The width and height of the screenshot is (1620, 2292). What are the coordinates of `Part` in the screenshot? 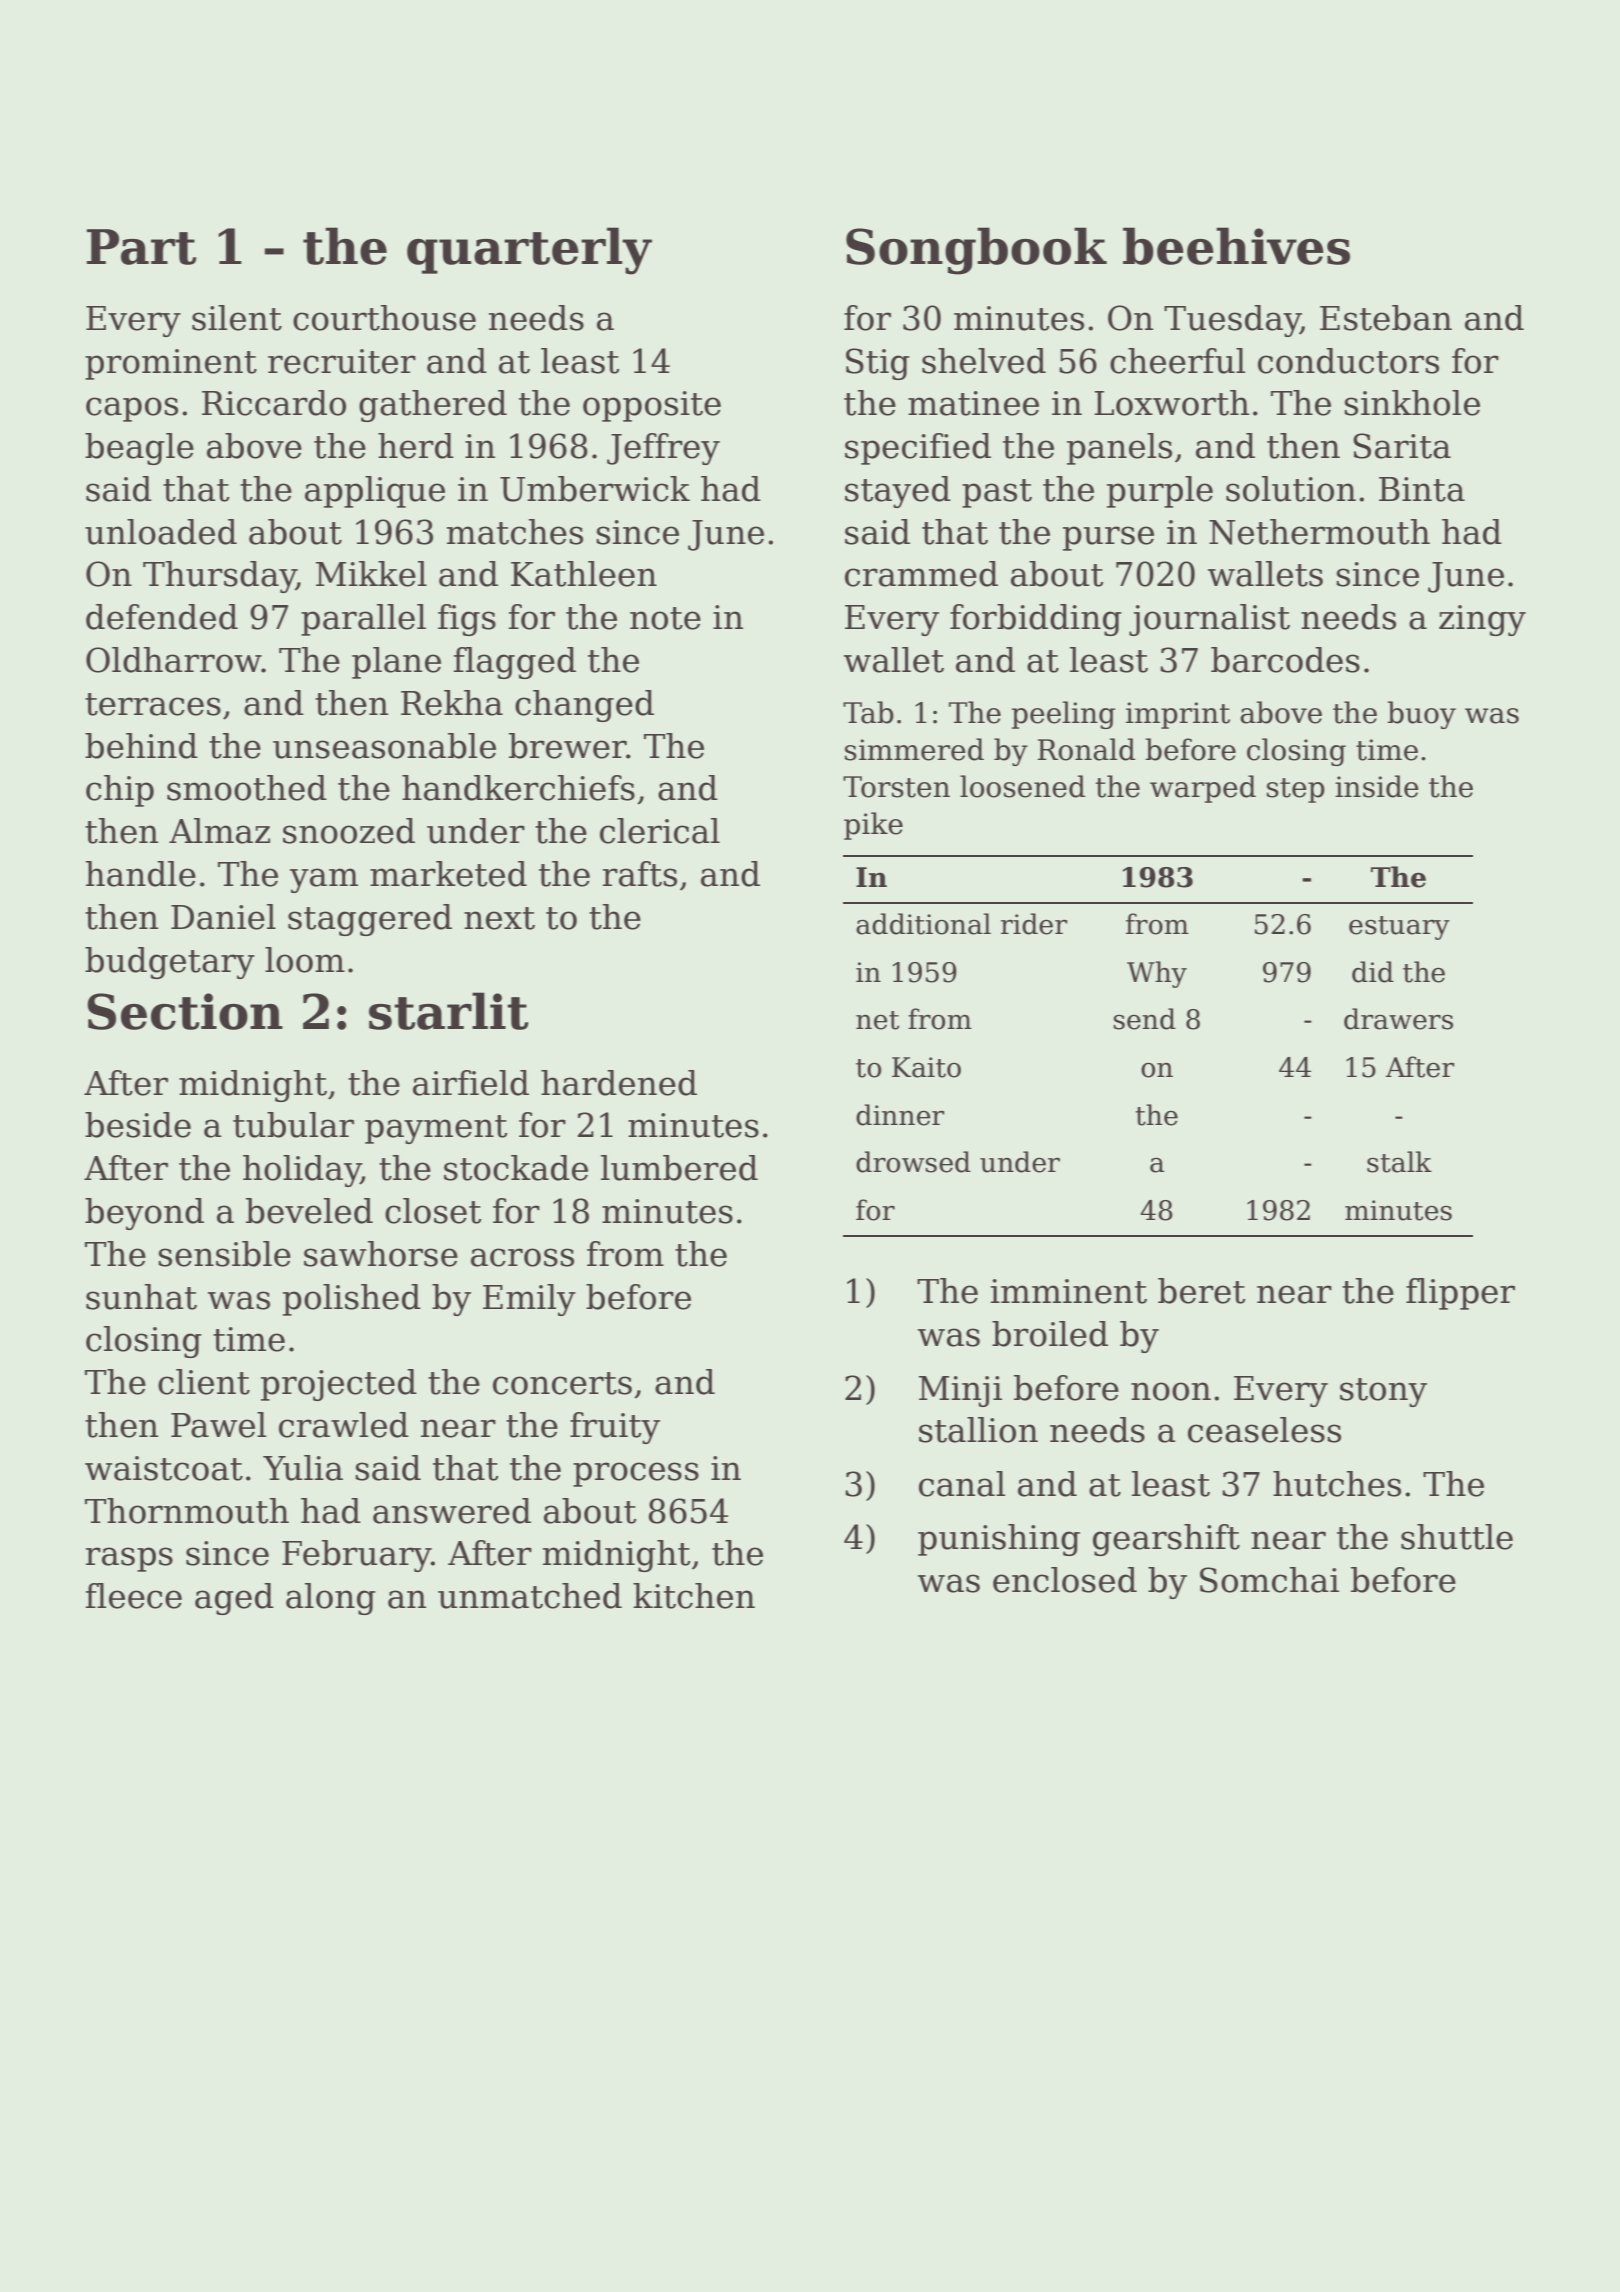 It's located at (142, 247).
